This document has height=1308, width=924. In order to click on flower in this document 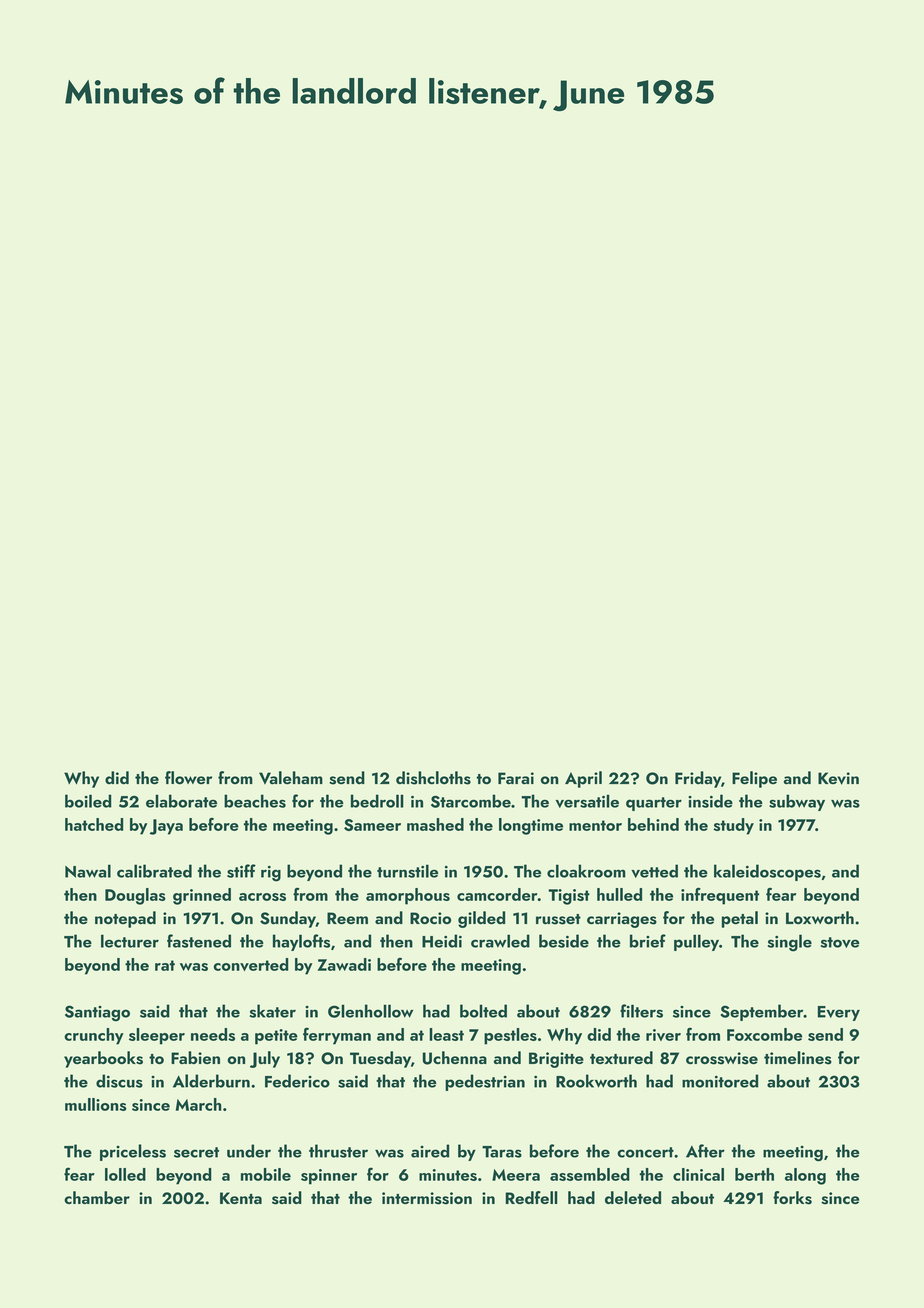, I will do `click(188, 778)`.
